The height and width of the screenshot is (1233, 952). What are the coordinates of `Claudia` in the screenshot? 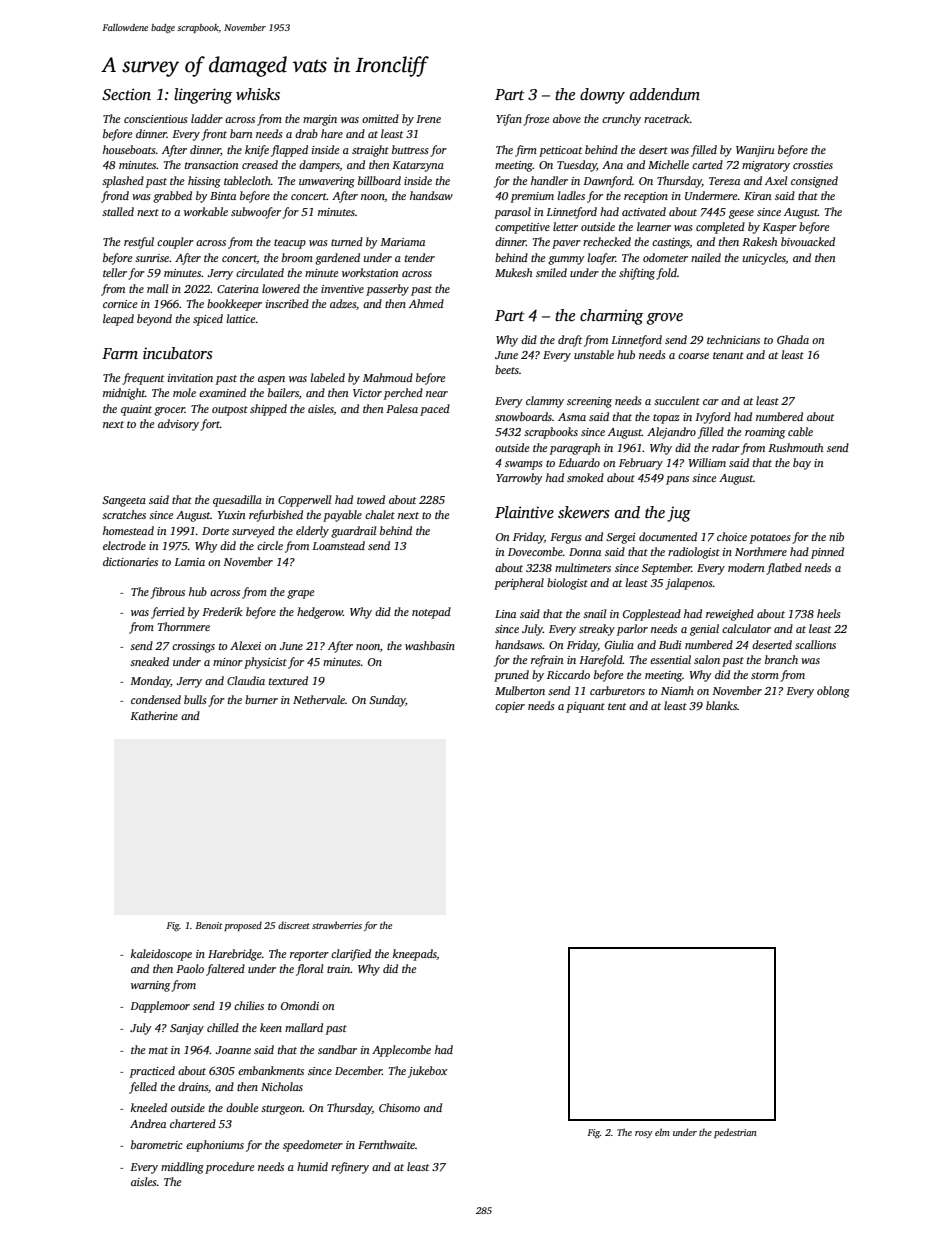 It's located at (246, 680).
